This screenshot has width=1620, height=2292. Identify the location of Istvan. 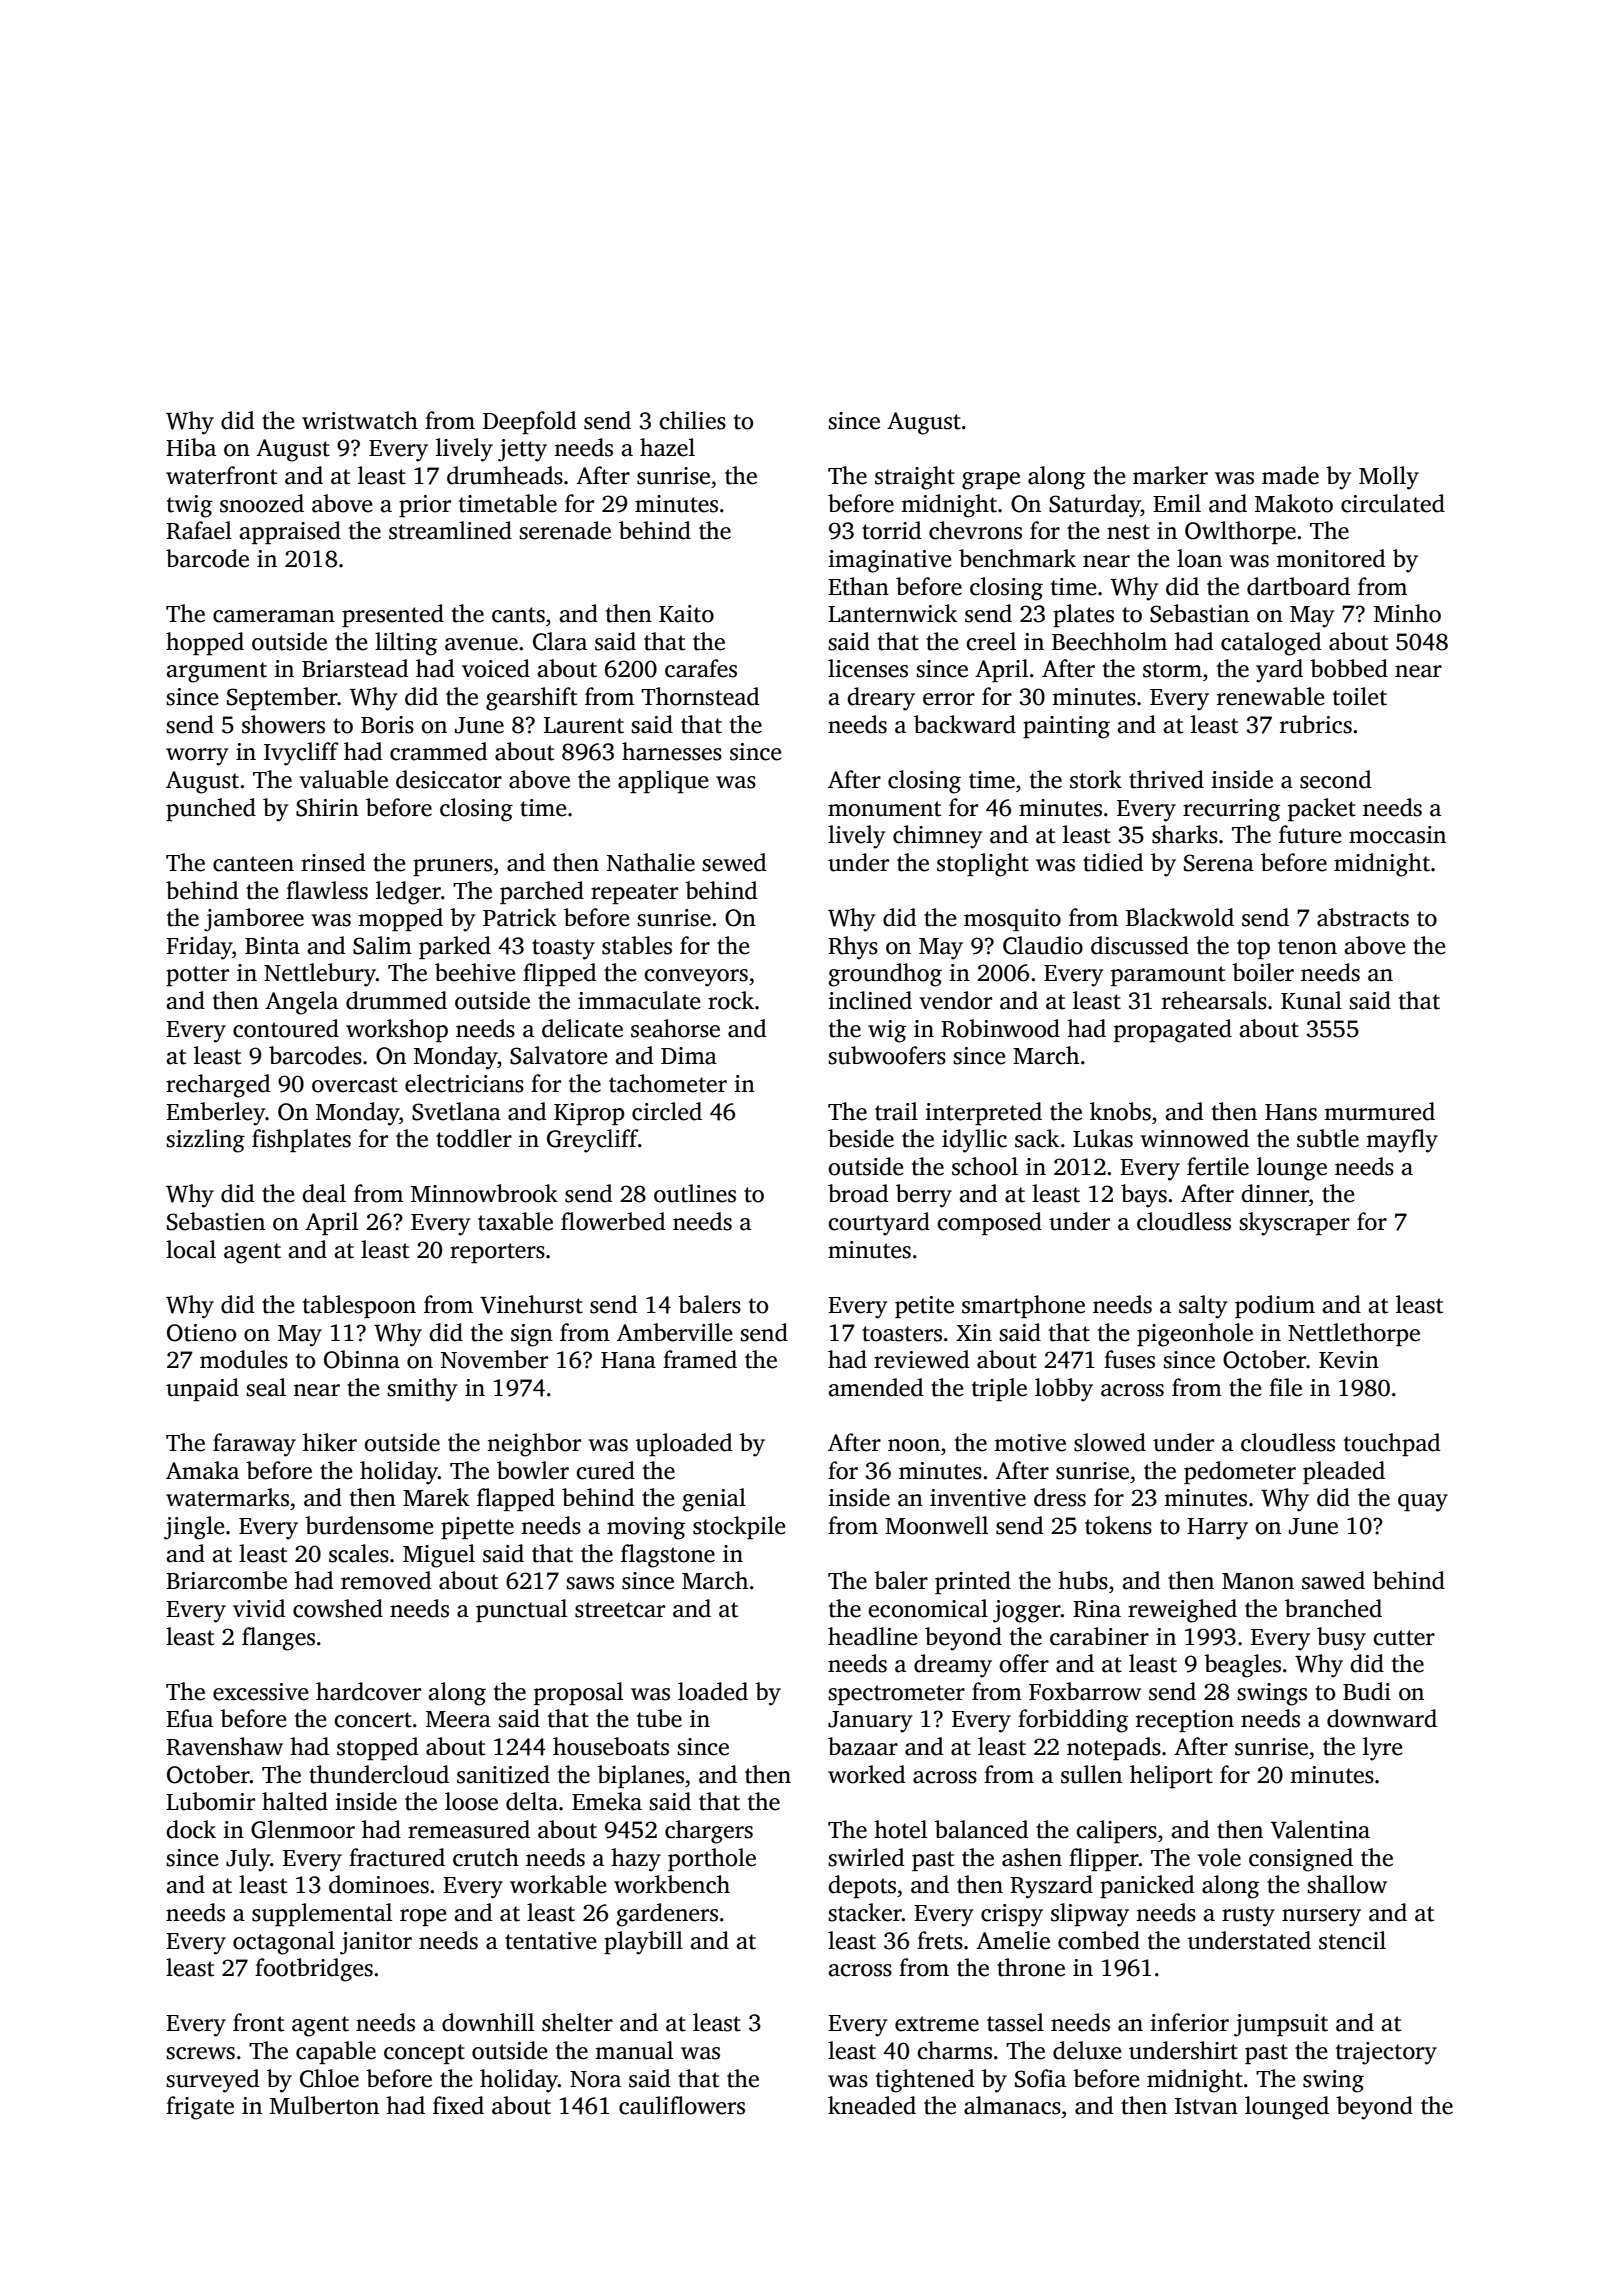
(1206, 2106).
